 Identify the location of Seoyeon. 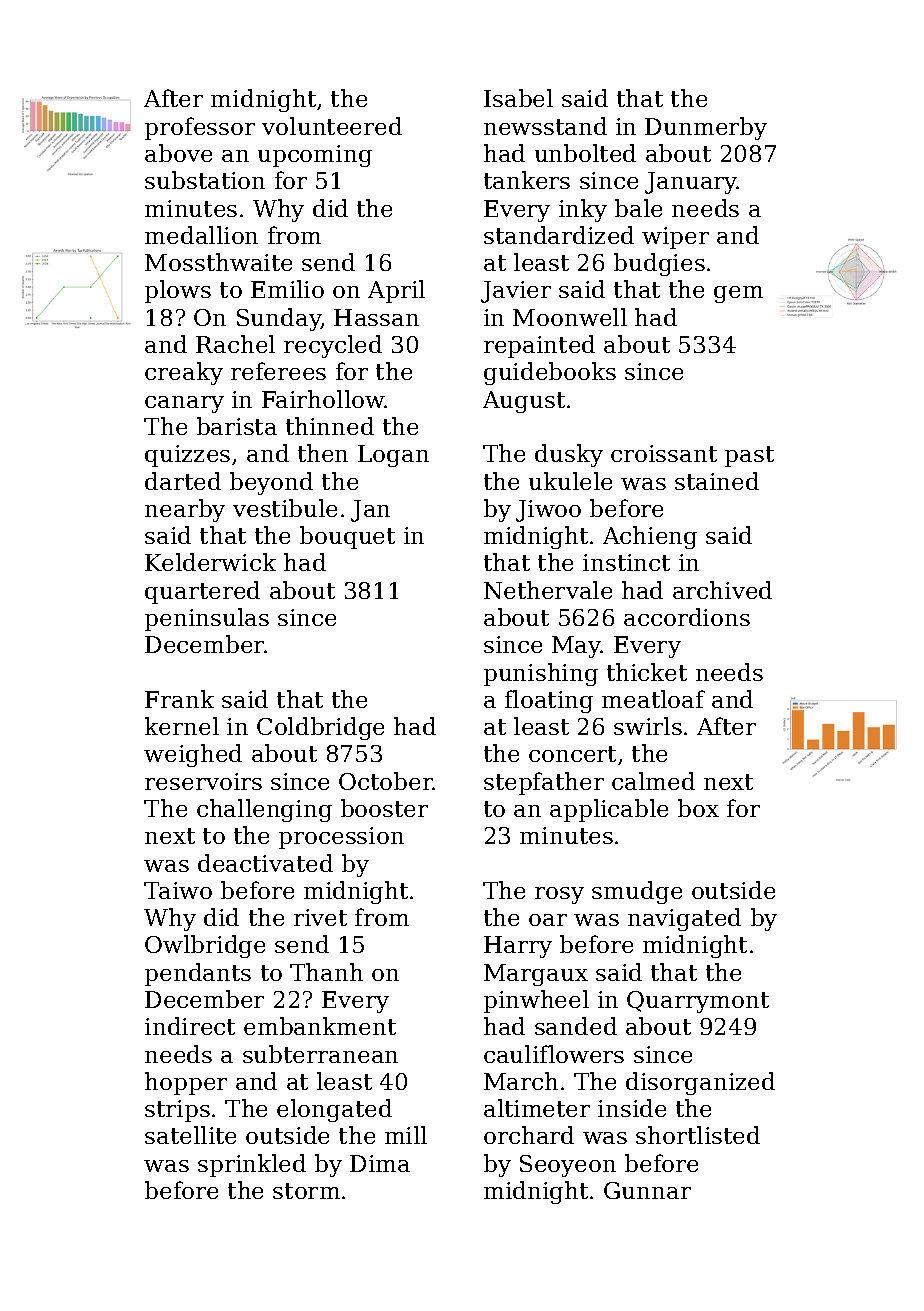
(568, 1166).
